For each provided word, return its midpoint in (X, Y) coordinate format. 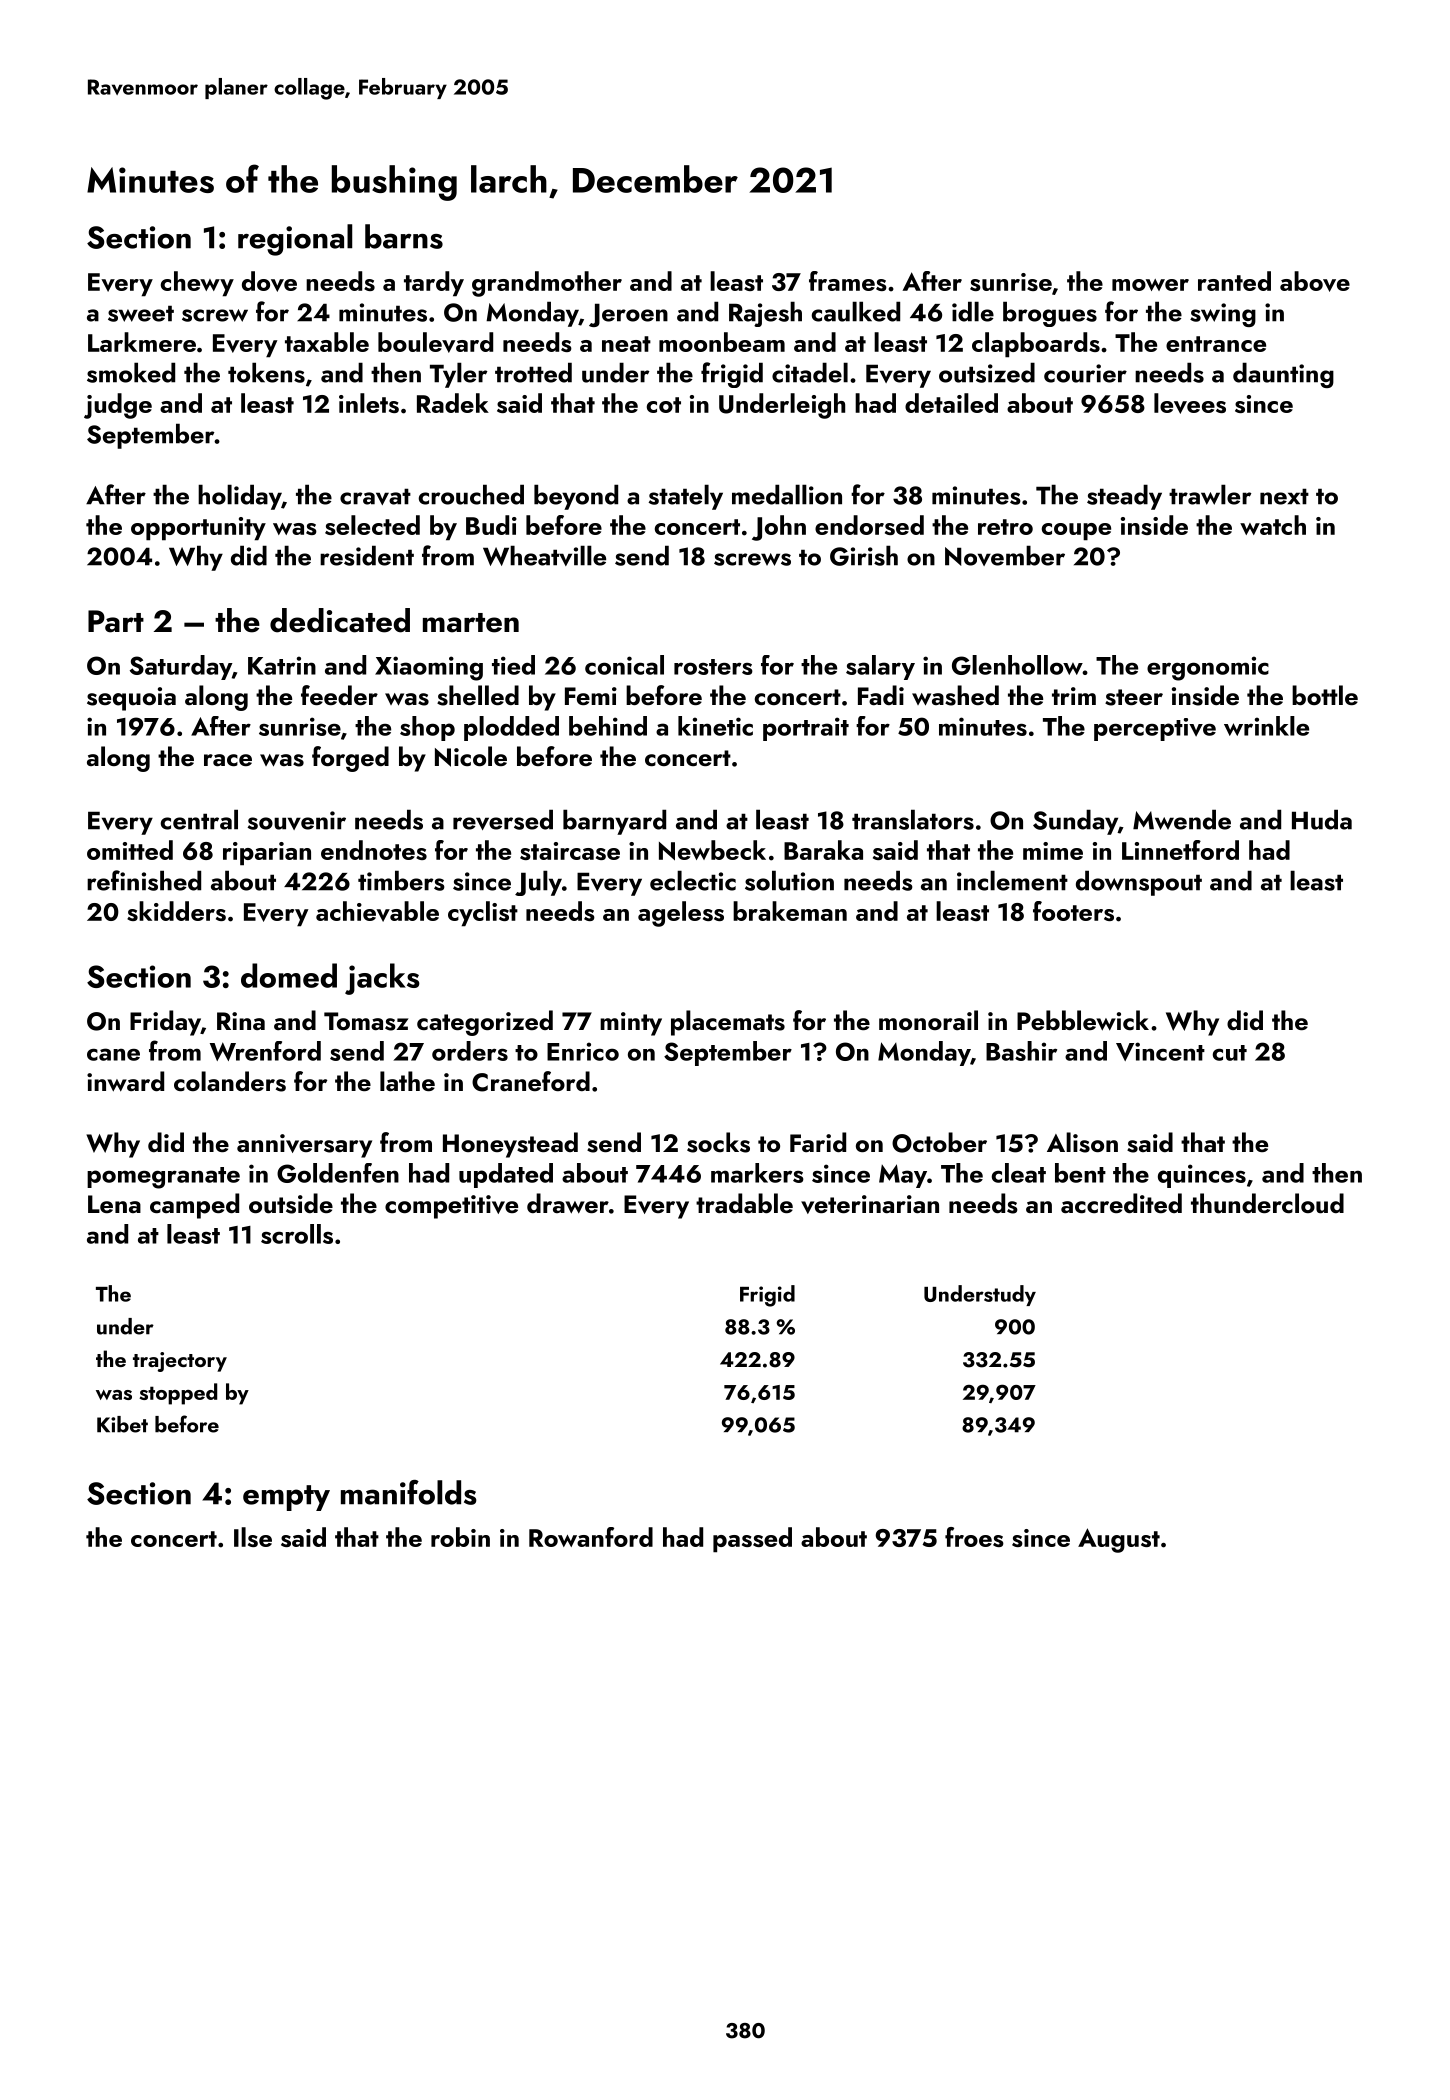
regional (295, 240)
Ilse (253, 1537)
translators (913, 819)
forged (350, 759)
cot (664, 405)
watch (1273, 525)
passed (752, 1540)
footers (1073, 911)
